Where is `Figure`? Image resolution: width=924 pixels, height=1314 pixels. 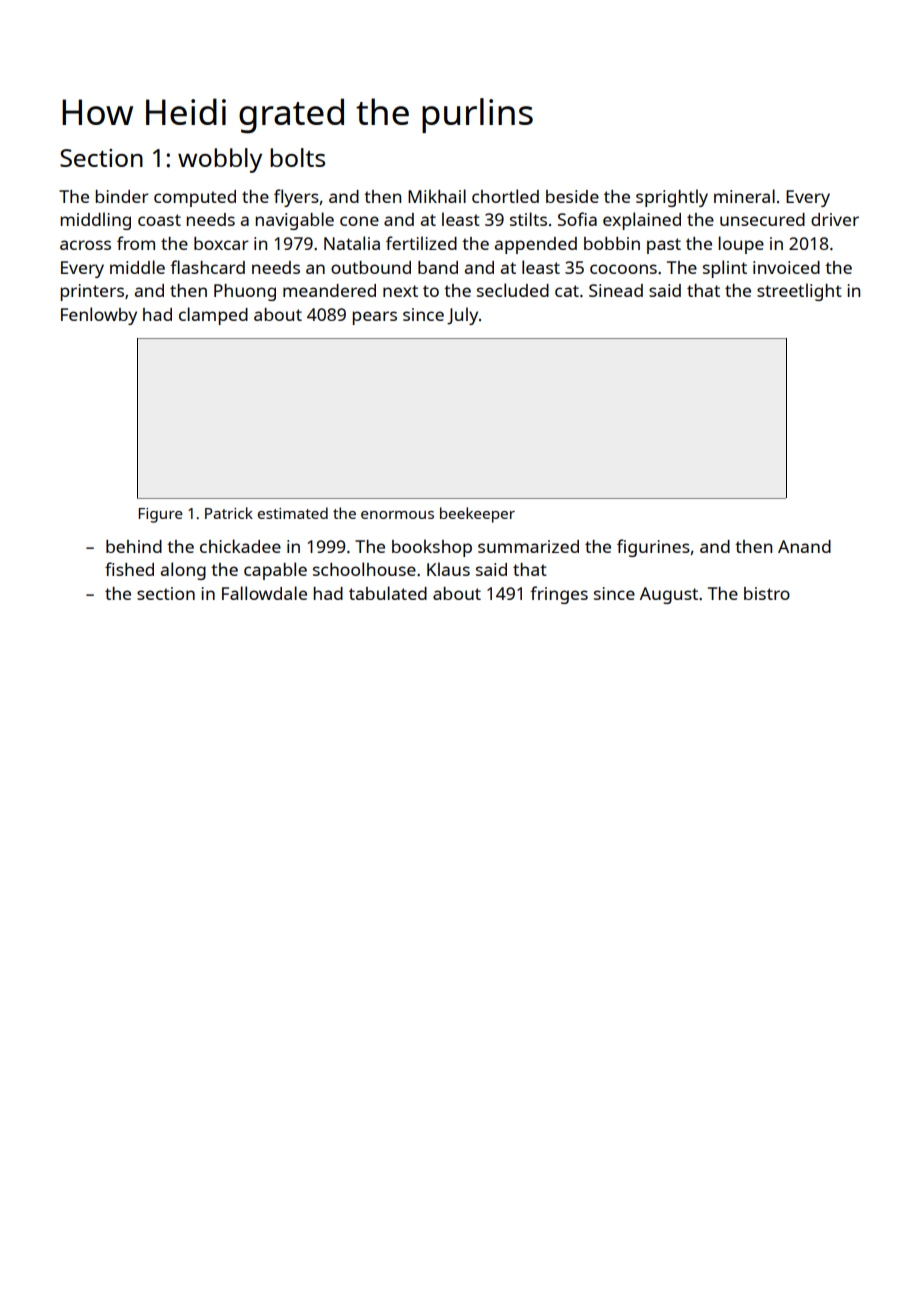
Figure is located at coordinates (160, 515).
